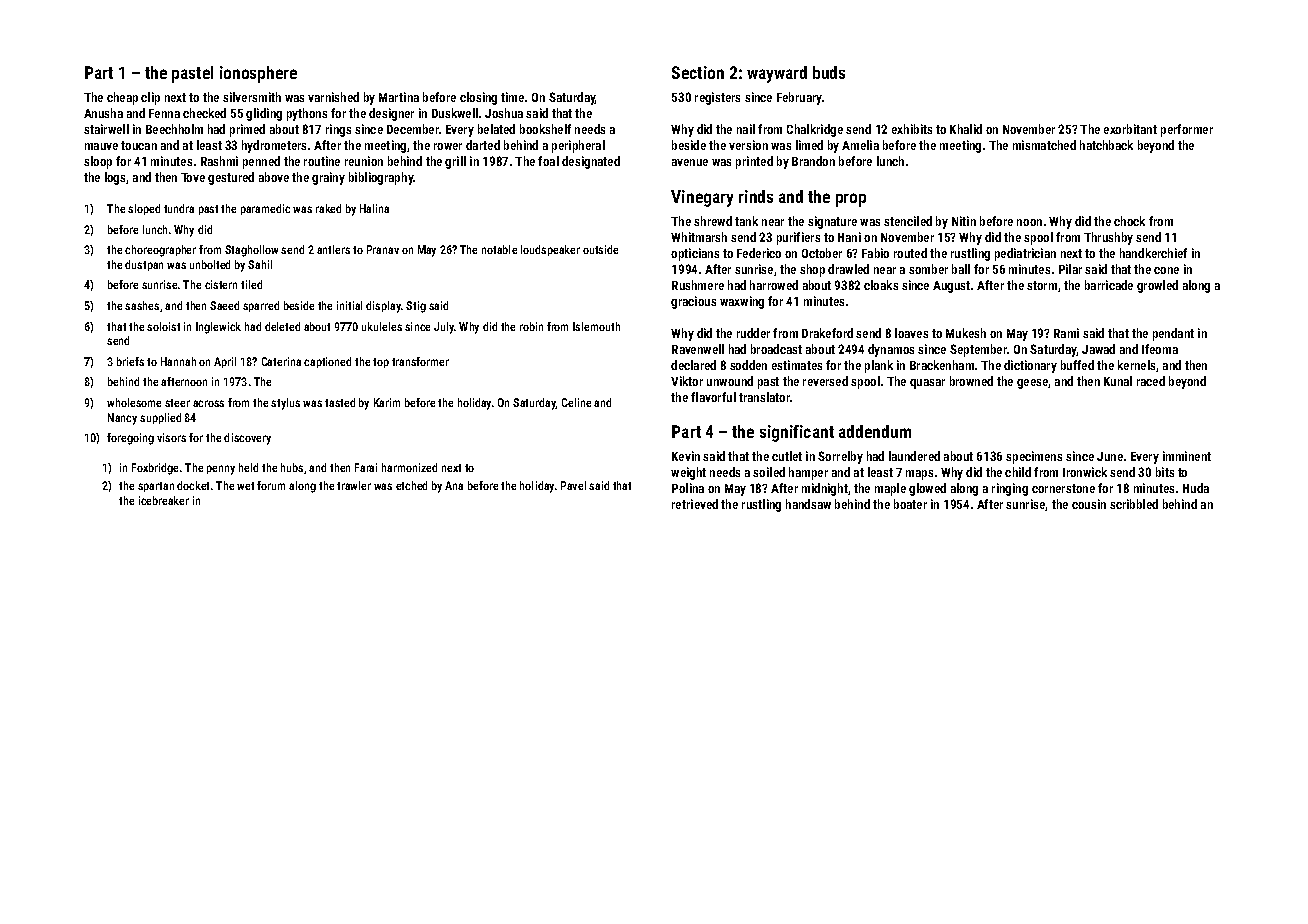 Image resolution: width=1308 pixels, height=924 pixels. What do you see at coordinates (698, 72) in the page?
I see `Section` at bounding box center [698, 72].
